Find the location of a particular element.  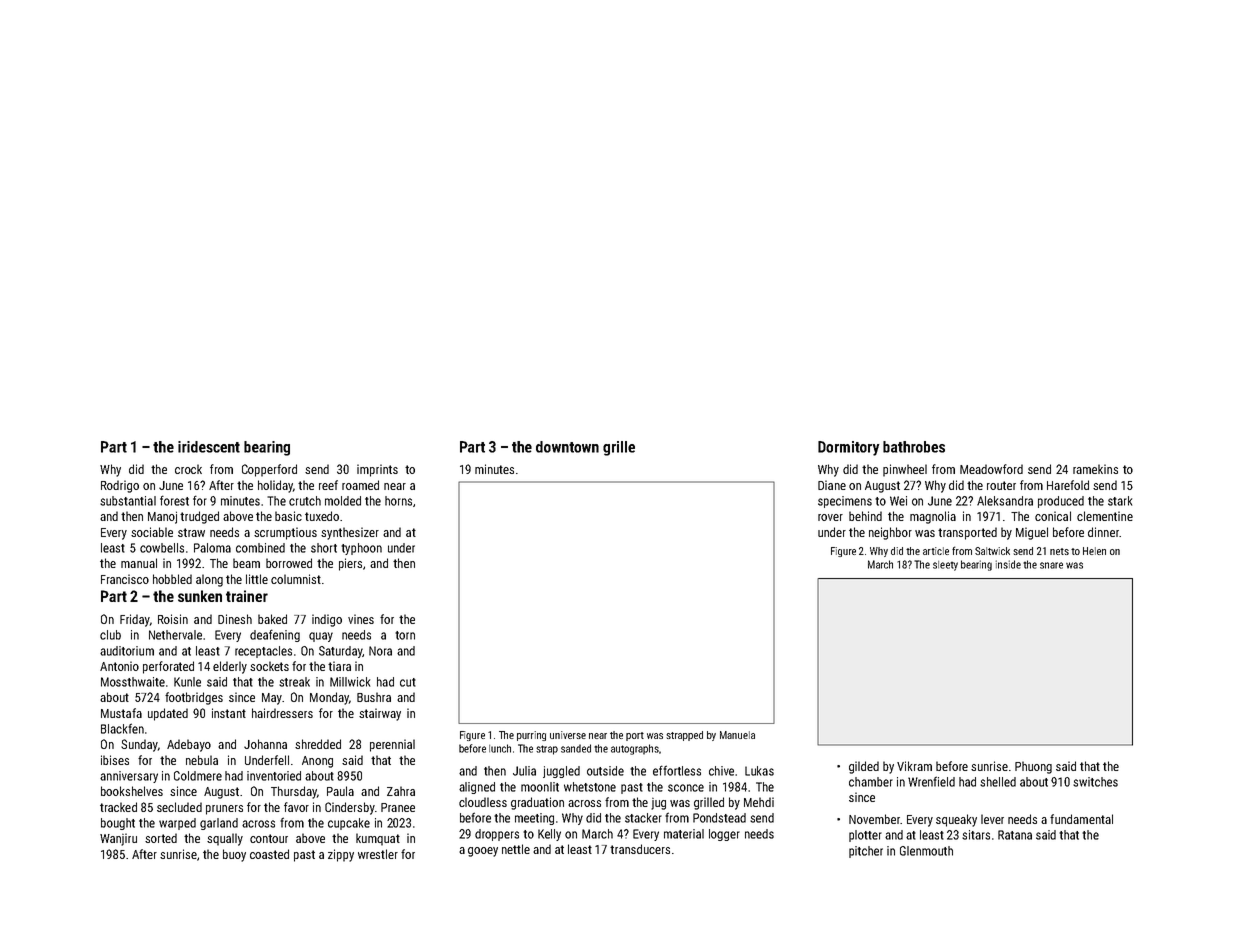

Glenmouth is located at coordinates (926, 851).
